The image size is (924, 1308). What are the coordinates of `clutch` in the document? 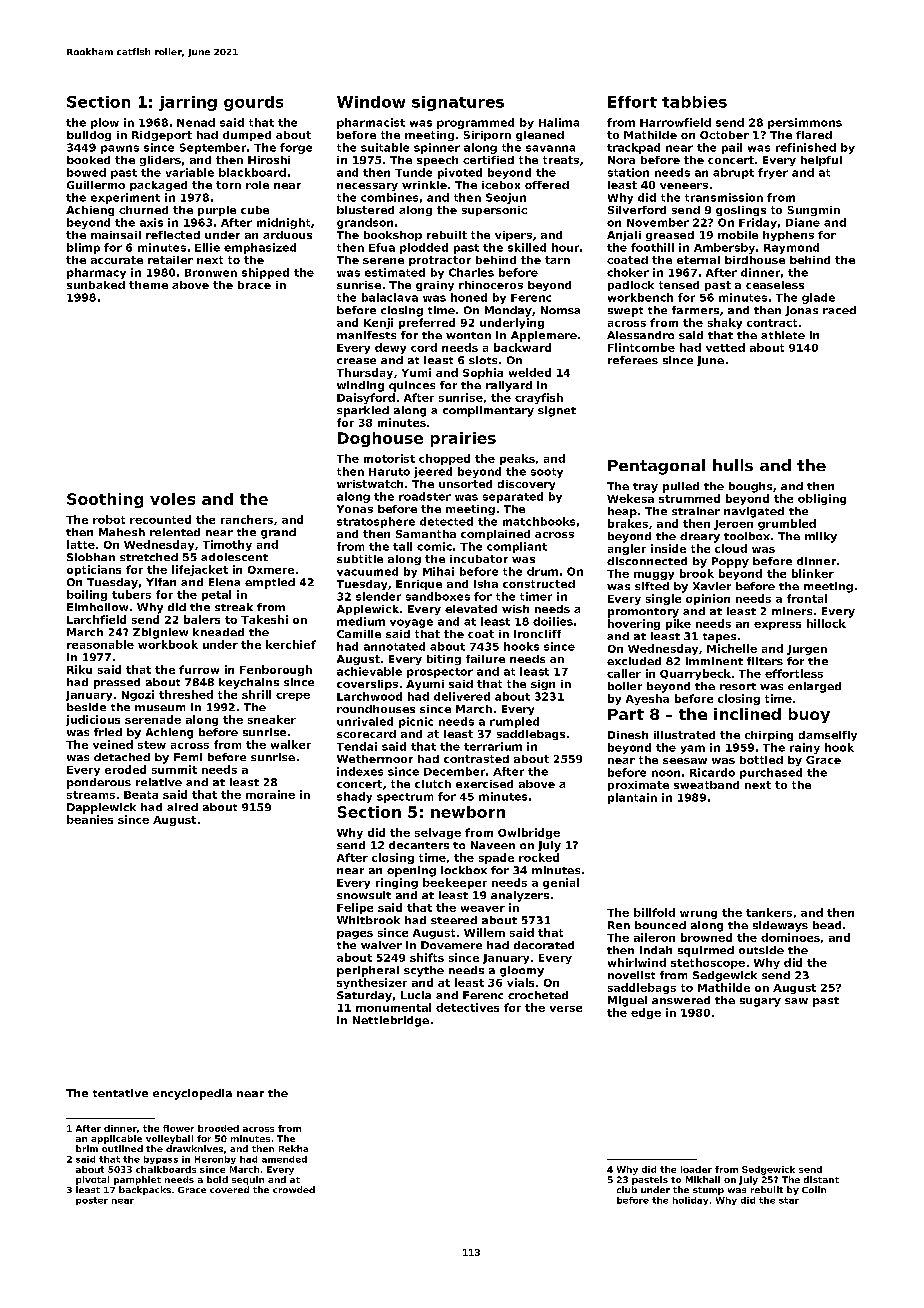 It's located at (433, 784).
